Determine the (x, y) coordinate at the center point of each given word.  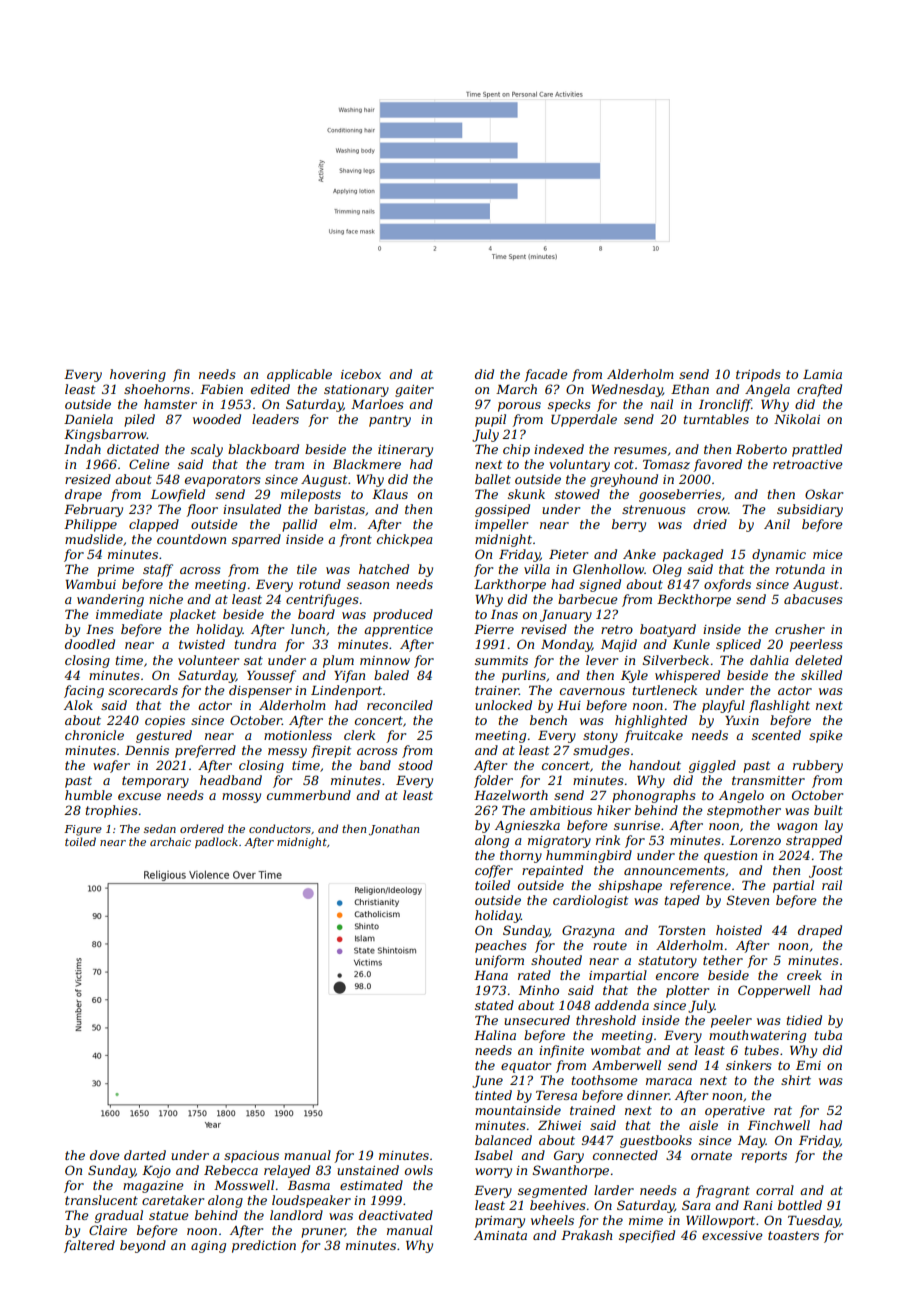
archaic (170, 841)
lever (602, 660)
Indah (82, 449)
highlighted (651, 721)
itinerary (405, 451)
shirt (796, 1080)
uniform (499, 961)
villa (537, 569)
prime (115, 571)
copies (165, 722)
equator (526, 1067)
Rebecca (231, 1170)
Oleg (667, 570)
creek (804, 975)
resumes (640, 450)
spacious (251, 1157)
